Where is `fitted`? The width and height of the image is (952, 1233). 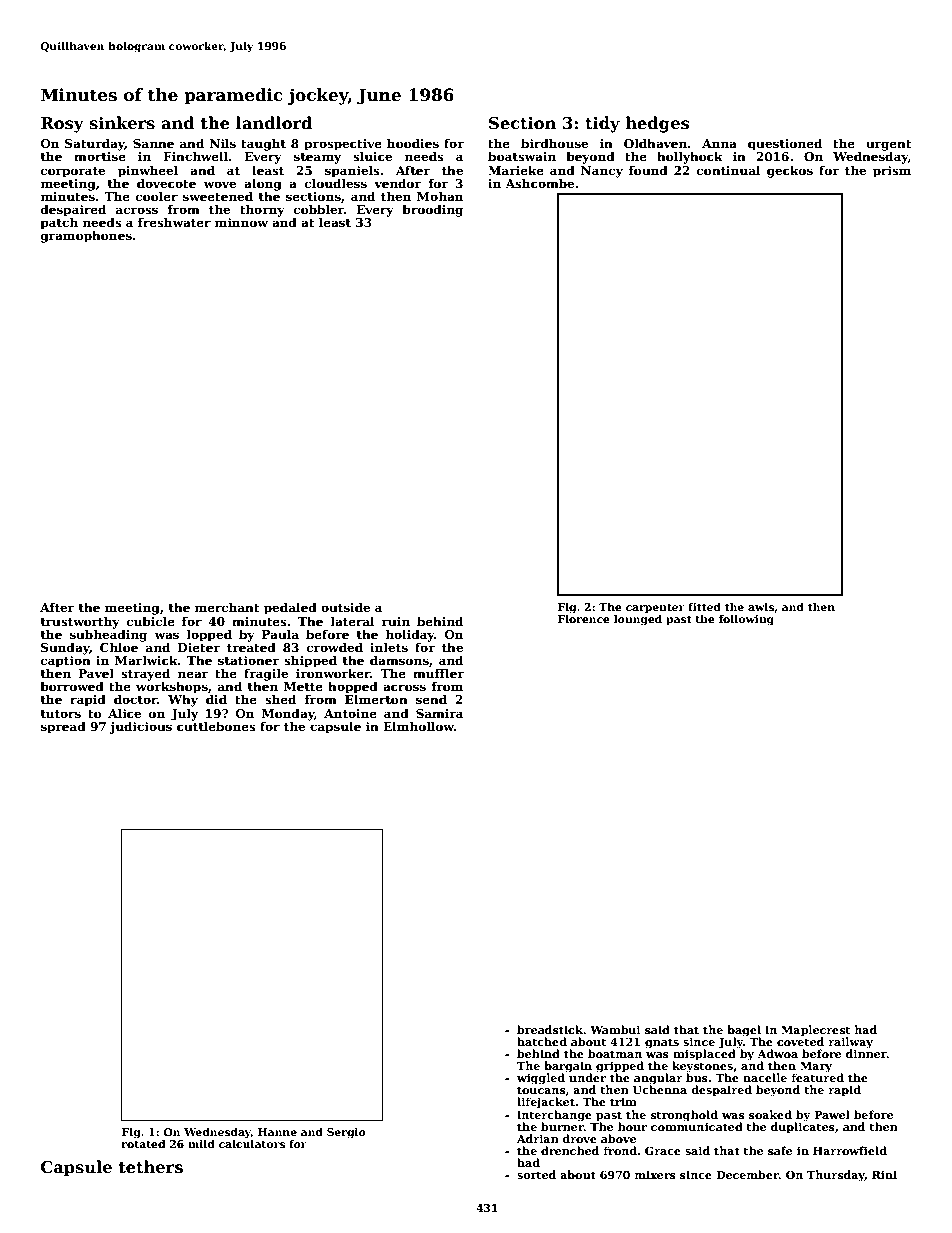
fitted is located at coordinates (704, 606).
